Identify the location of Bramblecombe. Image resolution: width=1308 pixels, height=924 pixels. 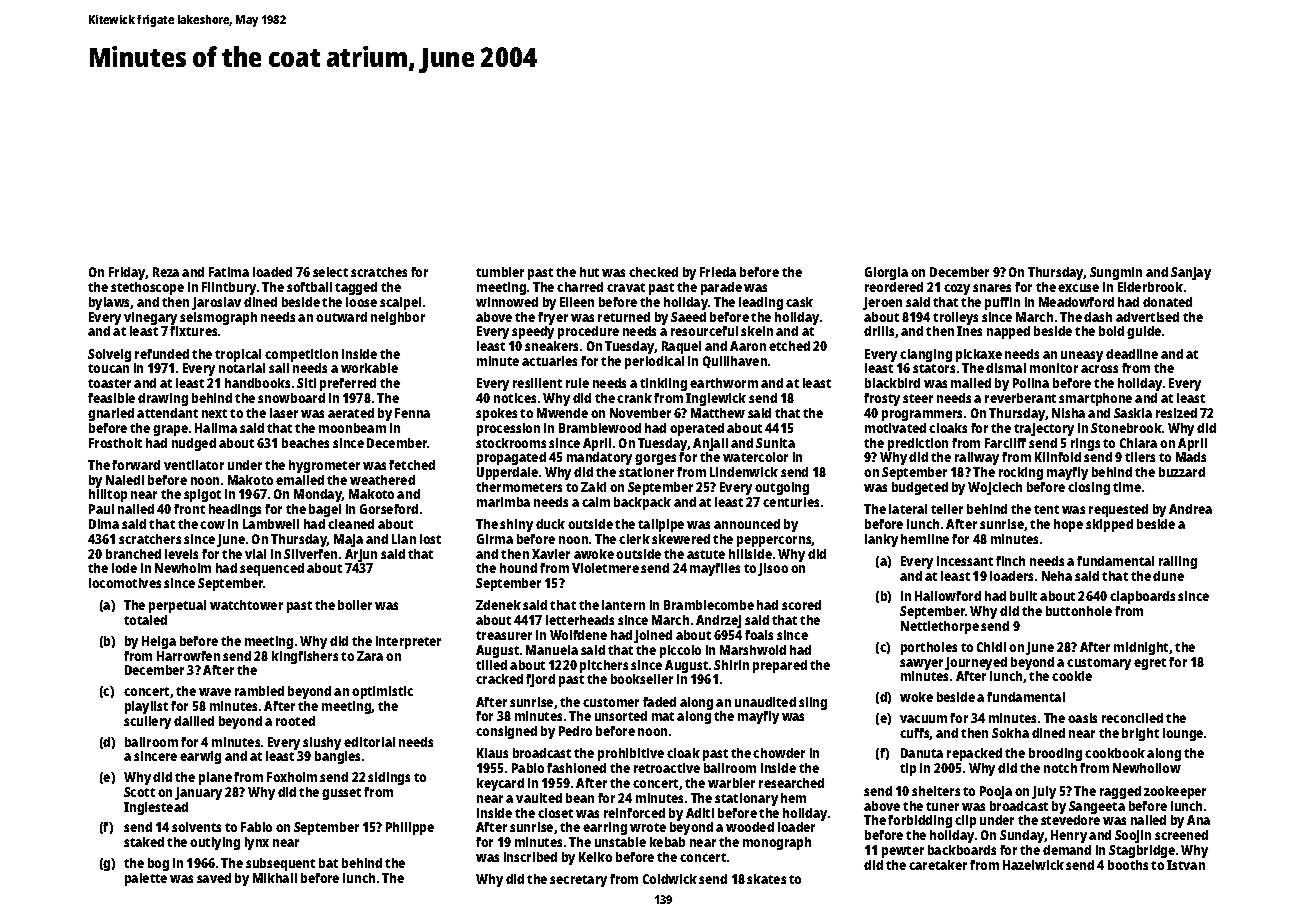
(709, 605).
